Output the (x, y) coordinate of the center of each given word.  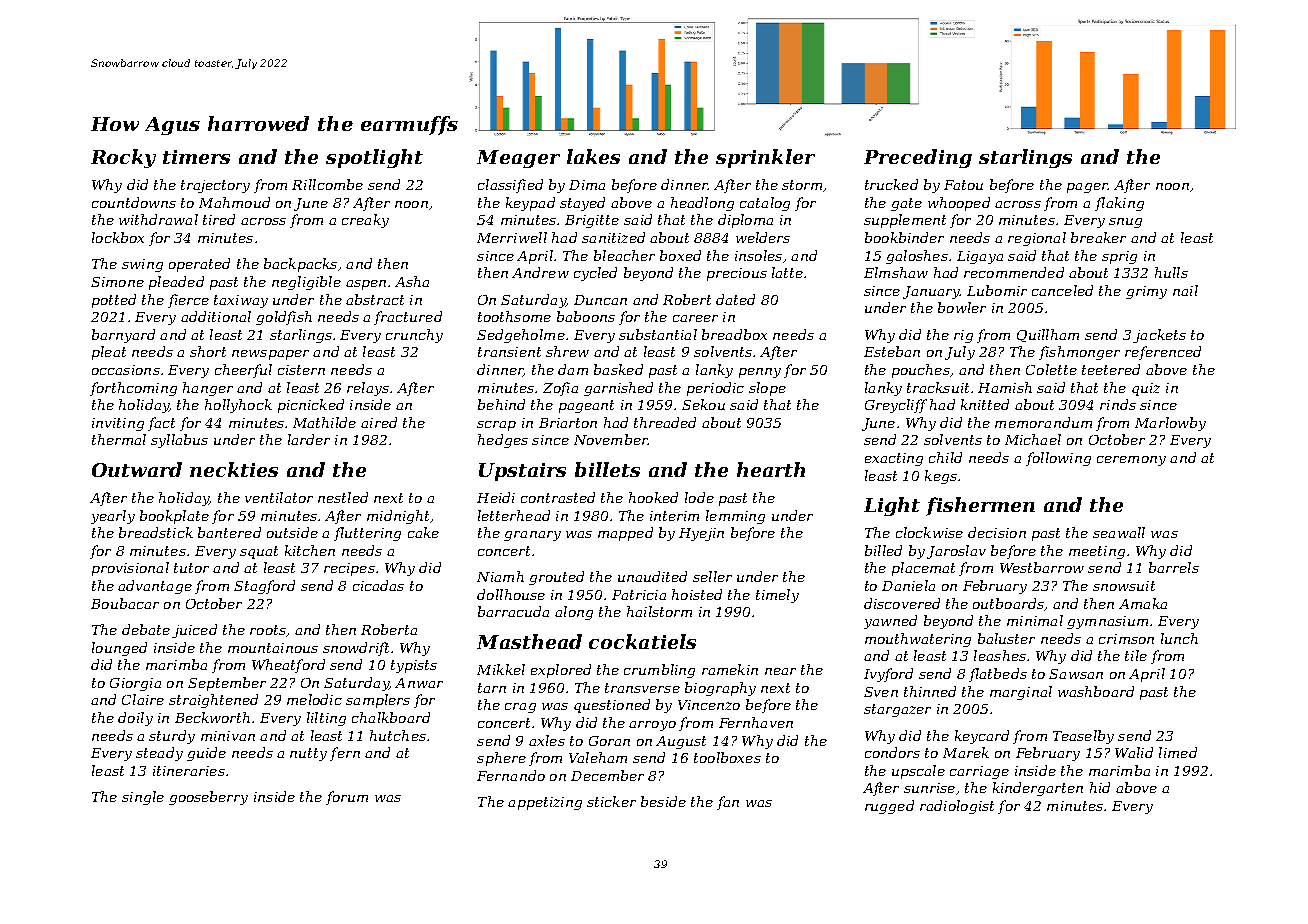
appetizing (545, 803)
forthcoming (133, 389)
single (143, 798)
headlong (702, 204)
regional (1037, 239)
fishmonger (1079, 353)
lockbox (118, 237)
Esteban (892, 351)
